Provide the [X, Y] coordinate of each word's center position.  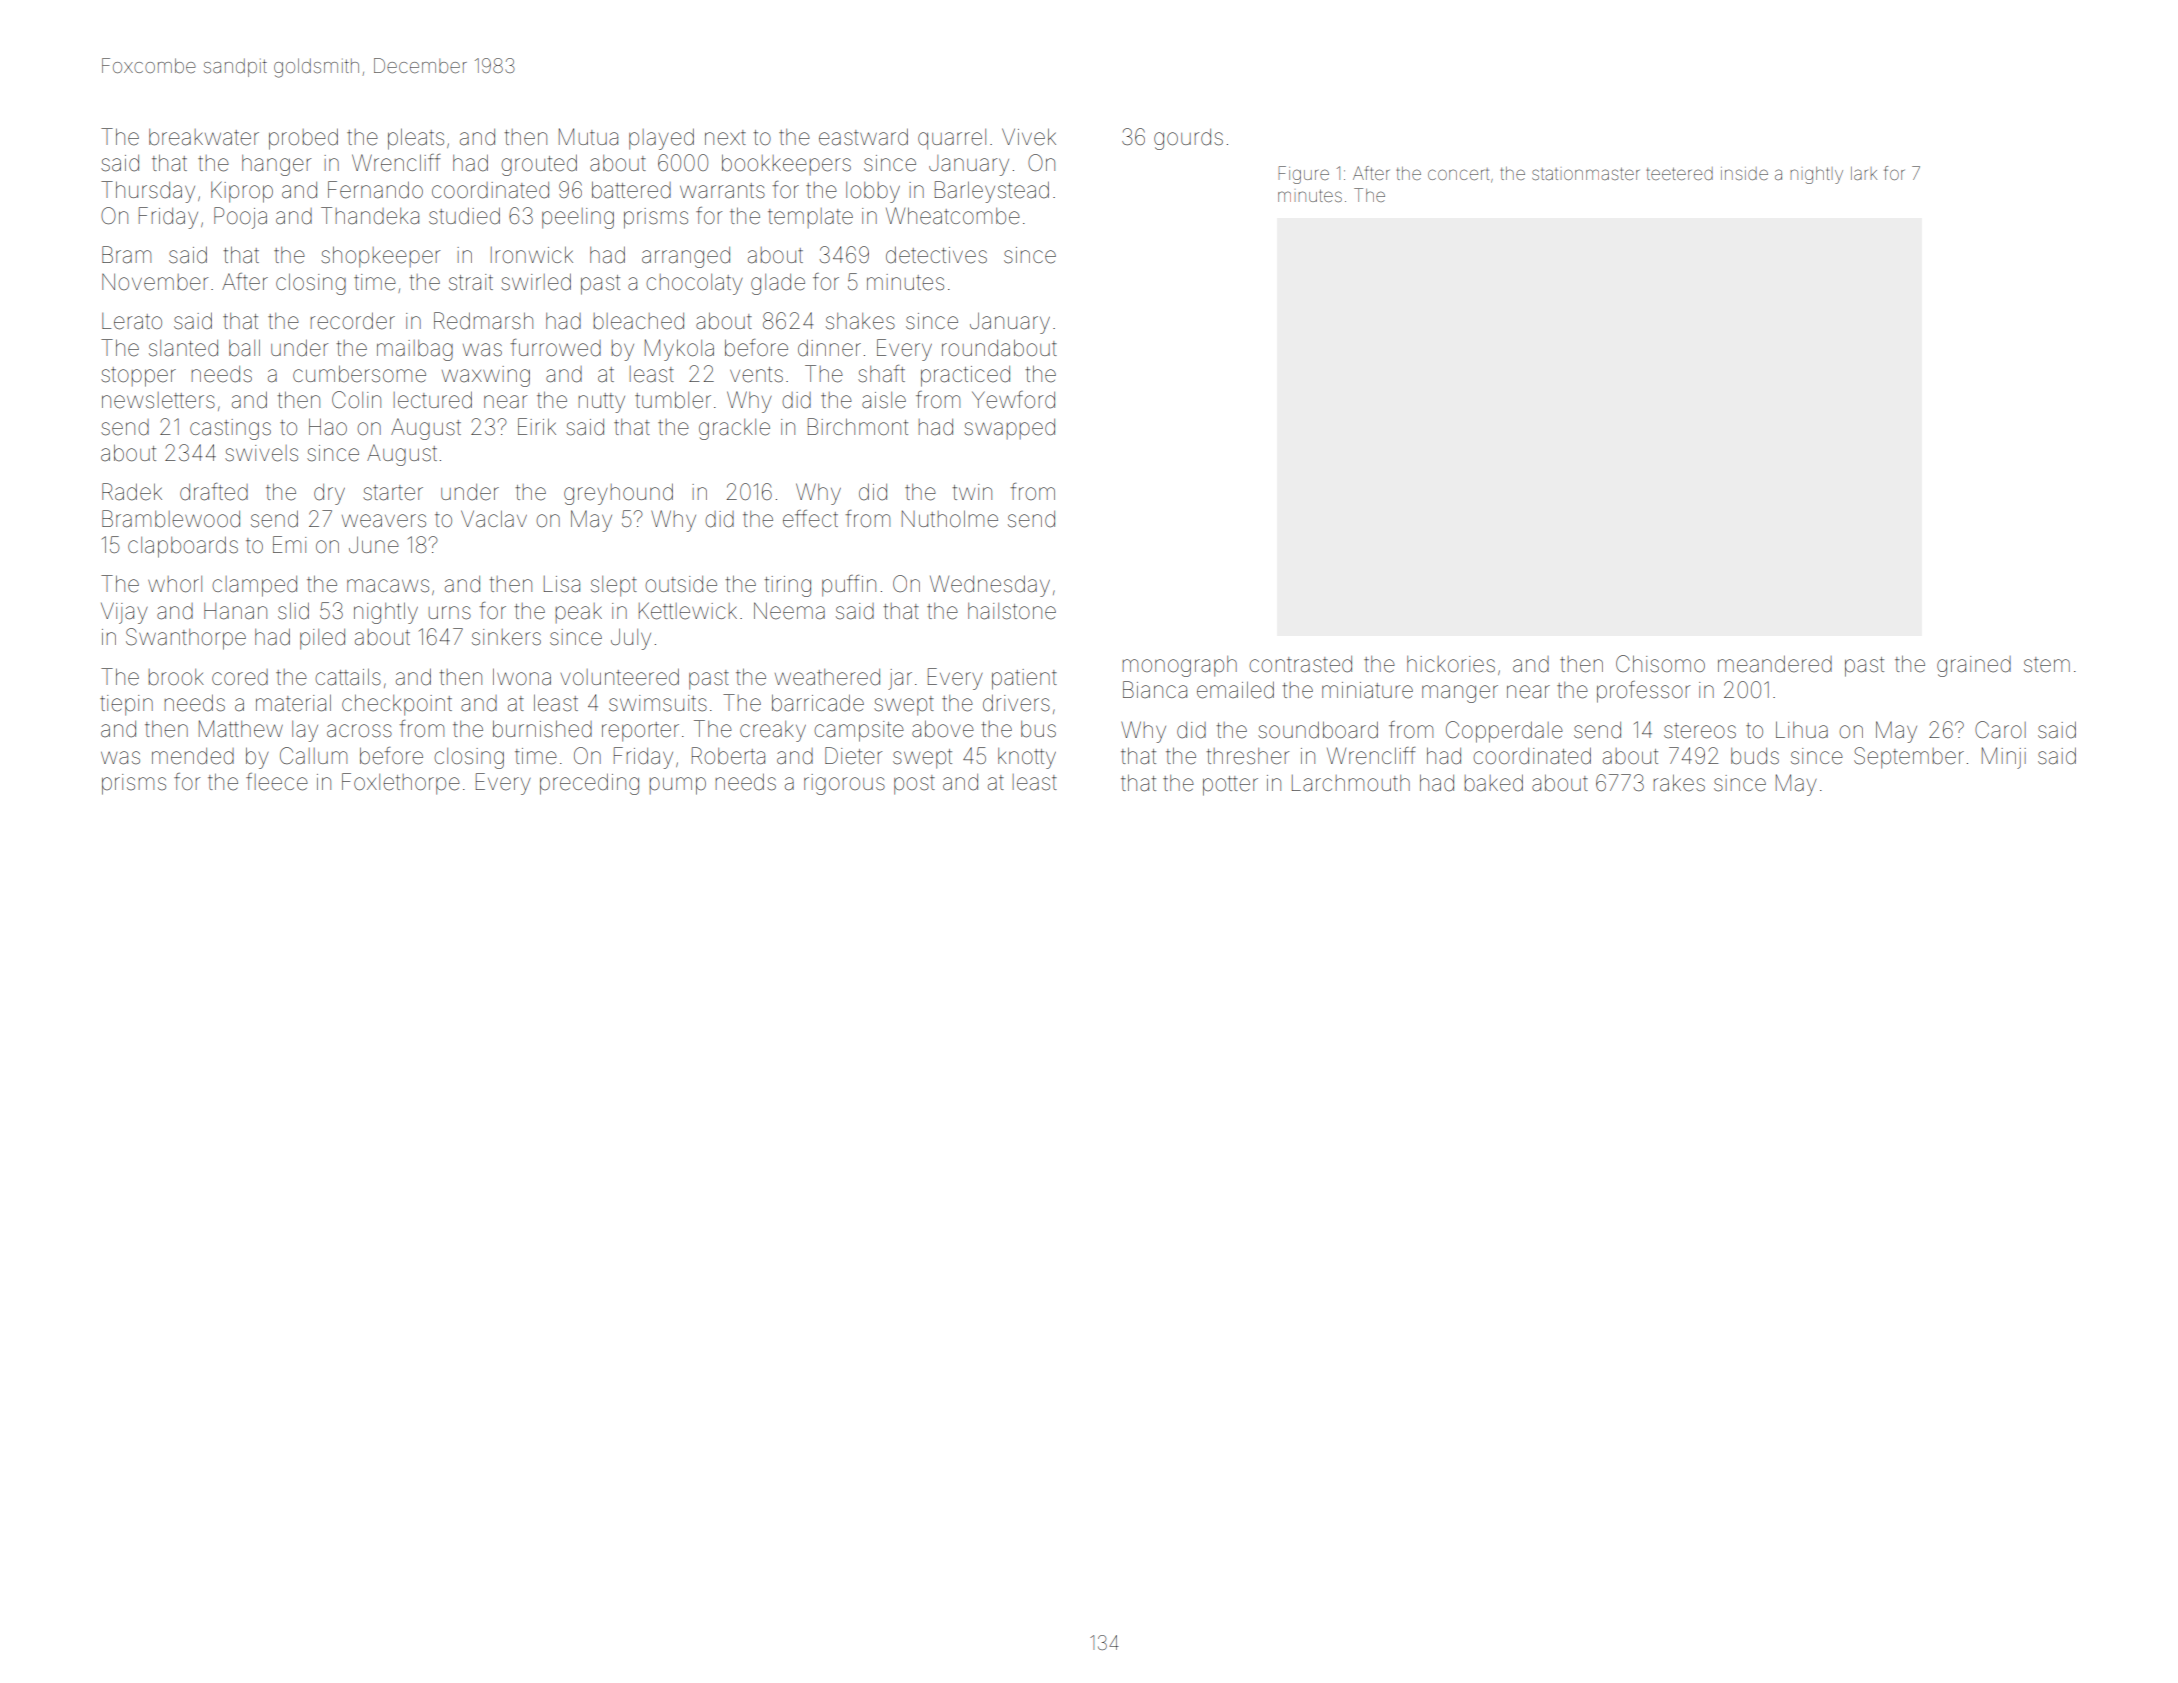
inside [1744, 173]
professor [1643, 692]
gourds [1188, 139]
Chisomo [1660, 664]
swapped [1009, 429]
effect [810, 519]
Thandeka [370, 216]
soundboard [1318, 730]
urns [450, 613]
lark [1864, 173]
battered [631, 190]
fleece [277, 782]
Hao [328, 427]
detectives [936, 255]
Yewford [1013, 400]
